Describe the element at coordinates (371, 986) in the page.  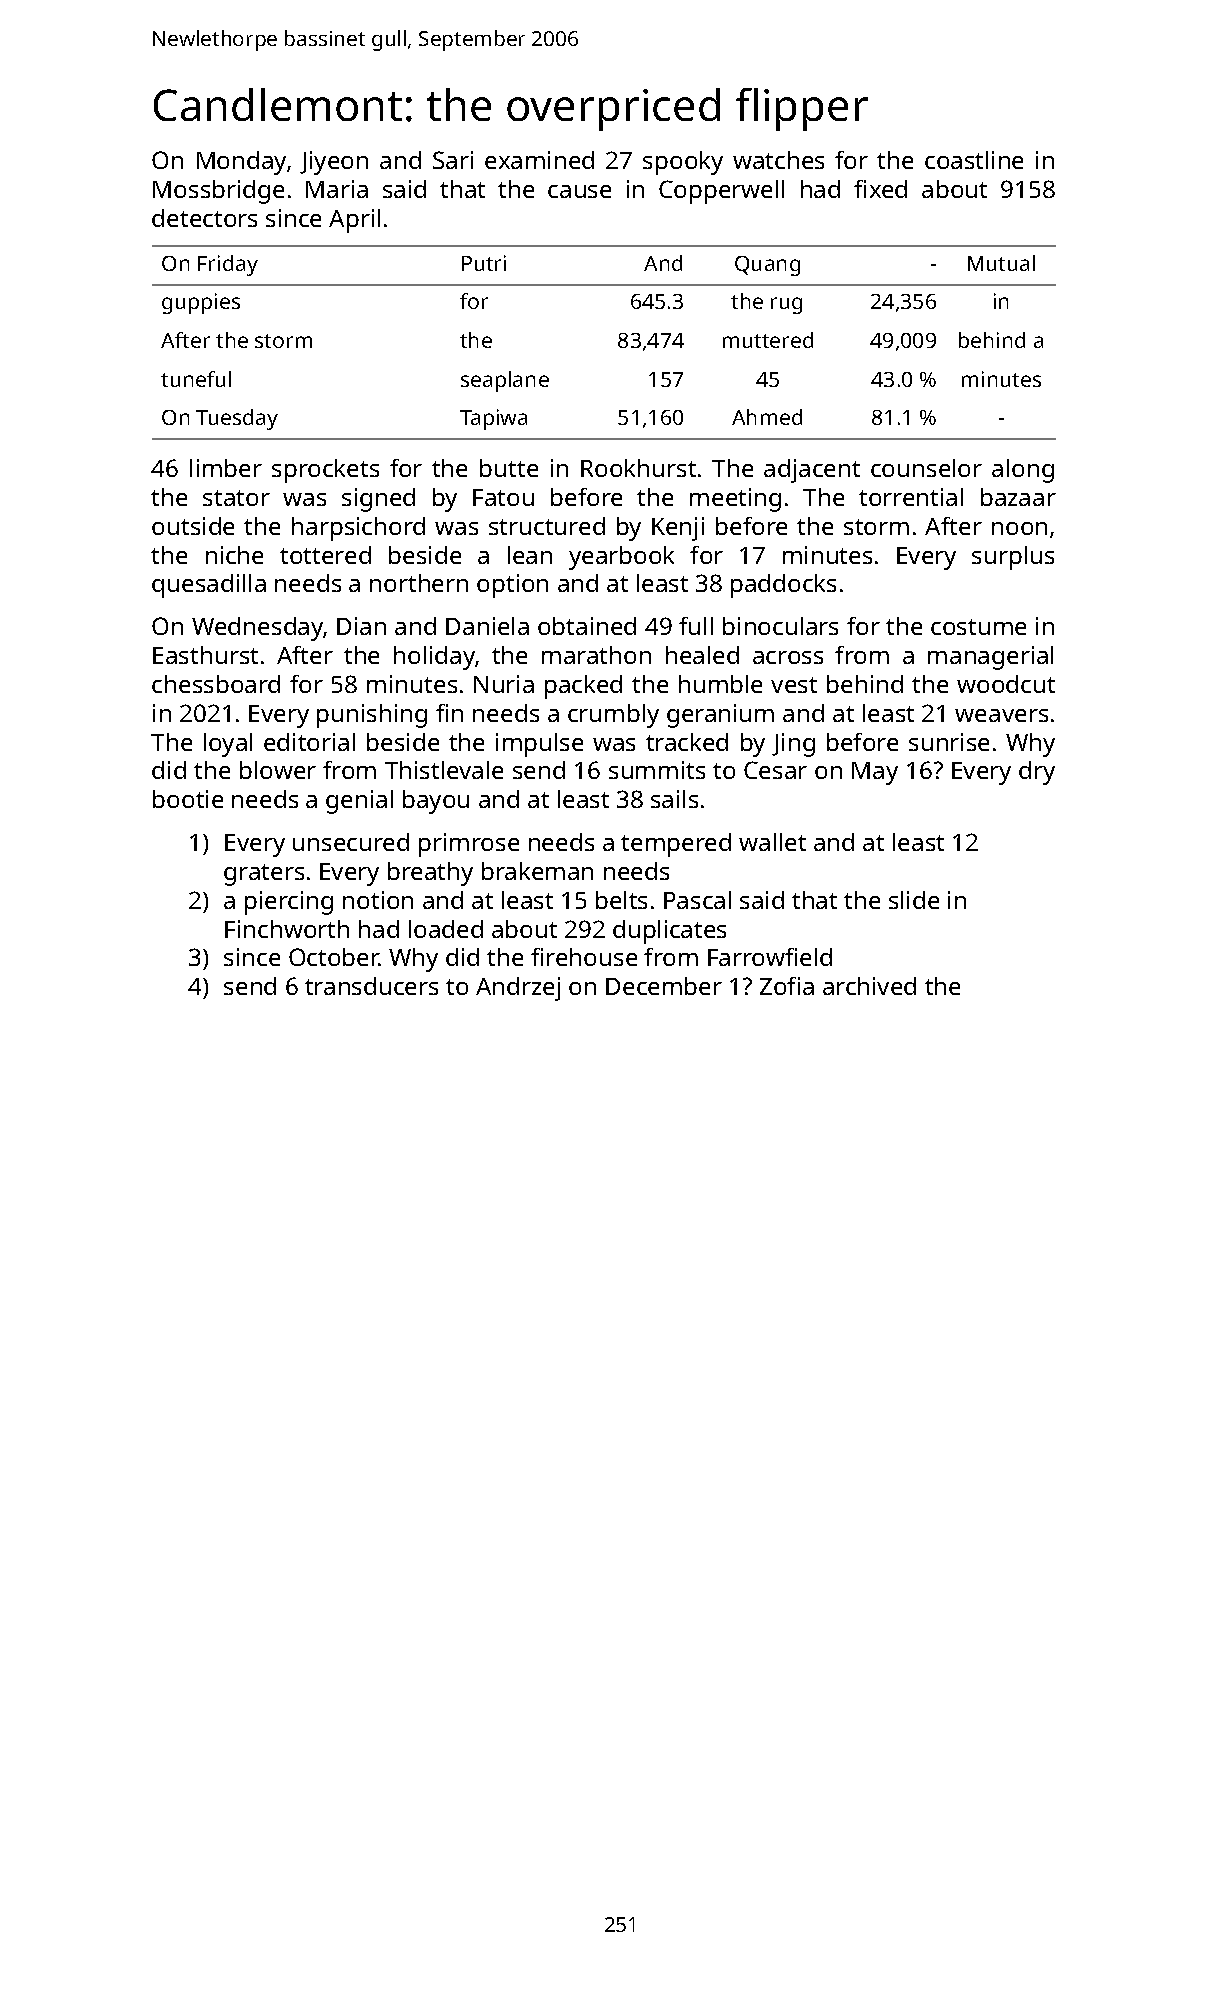
I see `transducers` at that location.
